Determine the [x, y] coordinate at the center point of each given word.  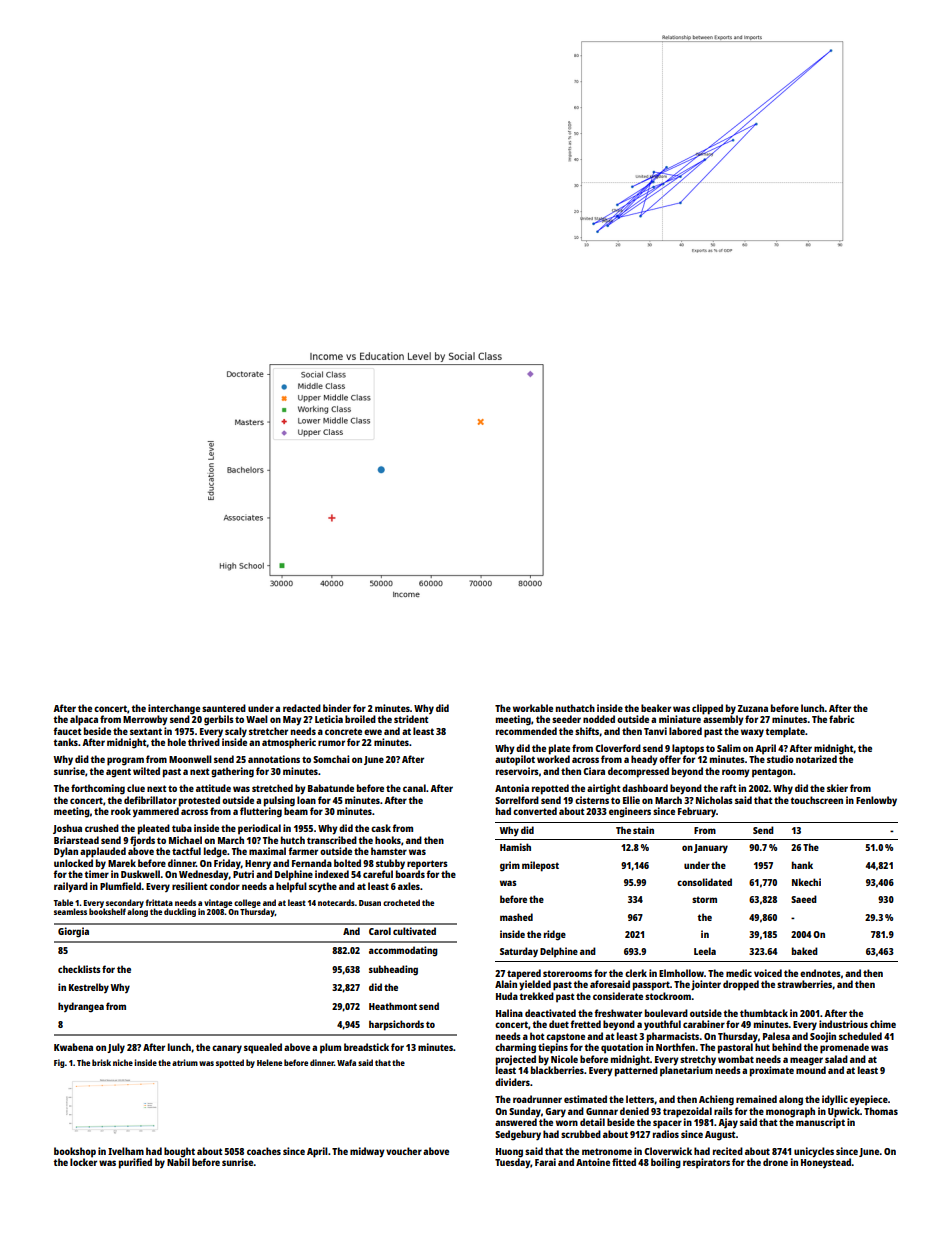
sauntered [224, 708]
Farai [545, 1162]
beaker [656, 708]
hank [802, 865]
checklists [79, 969]
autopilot [515, 760]
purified [135, 1163]
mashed [516, 917]
